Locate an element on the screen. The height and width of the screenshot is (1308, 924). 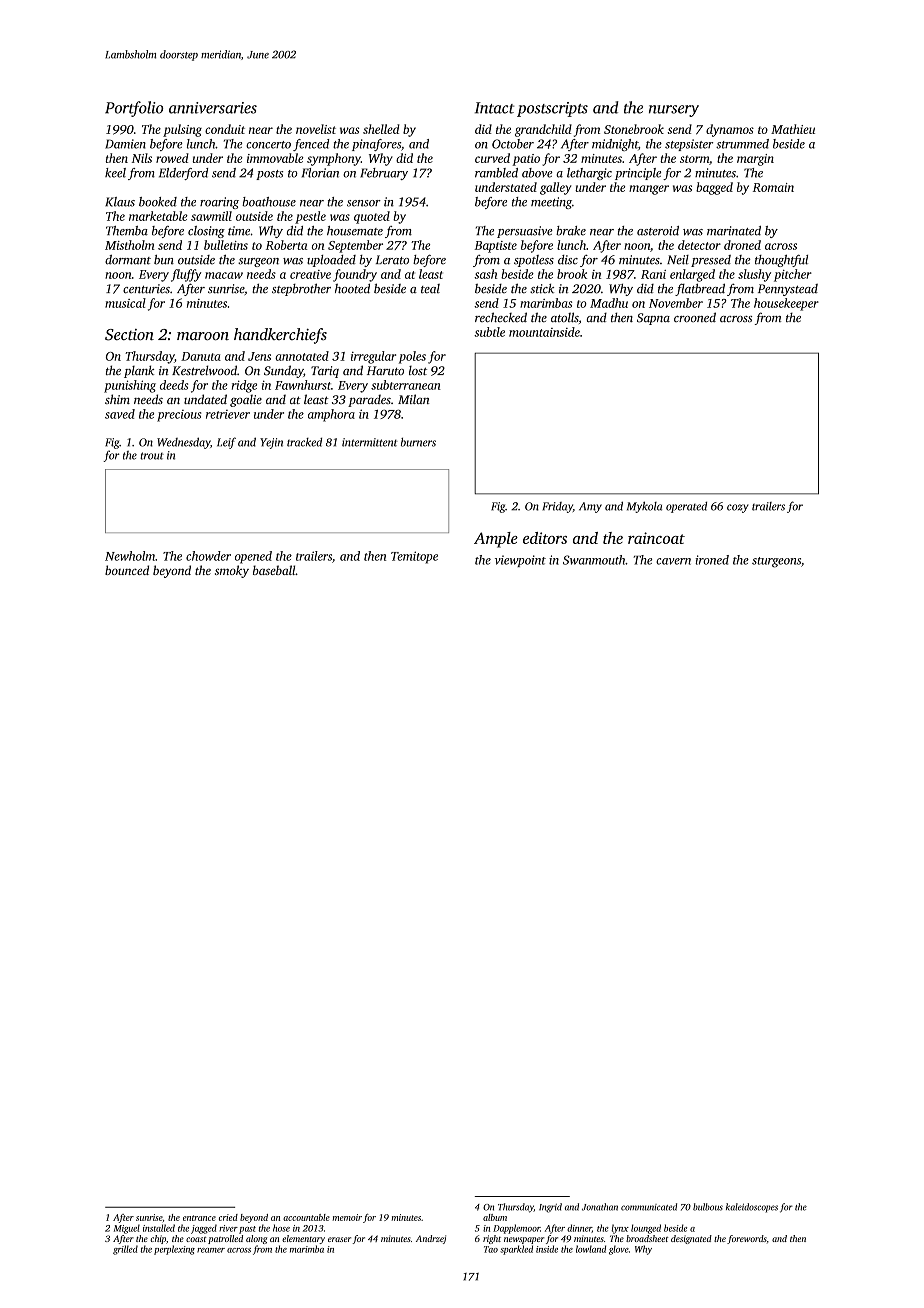
bagged is located at coordinates (714, 188).
